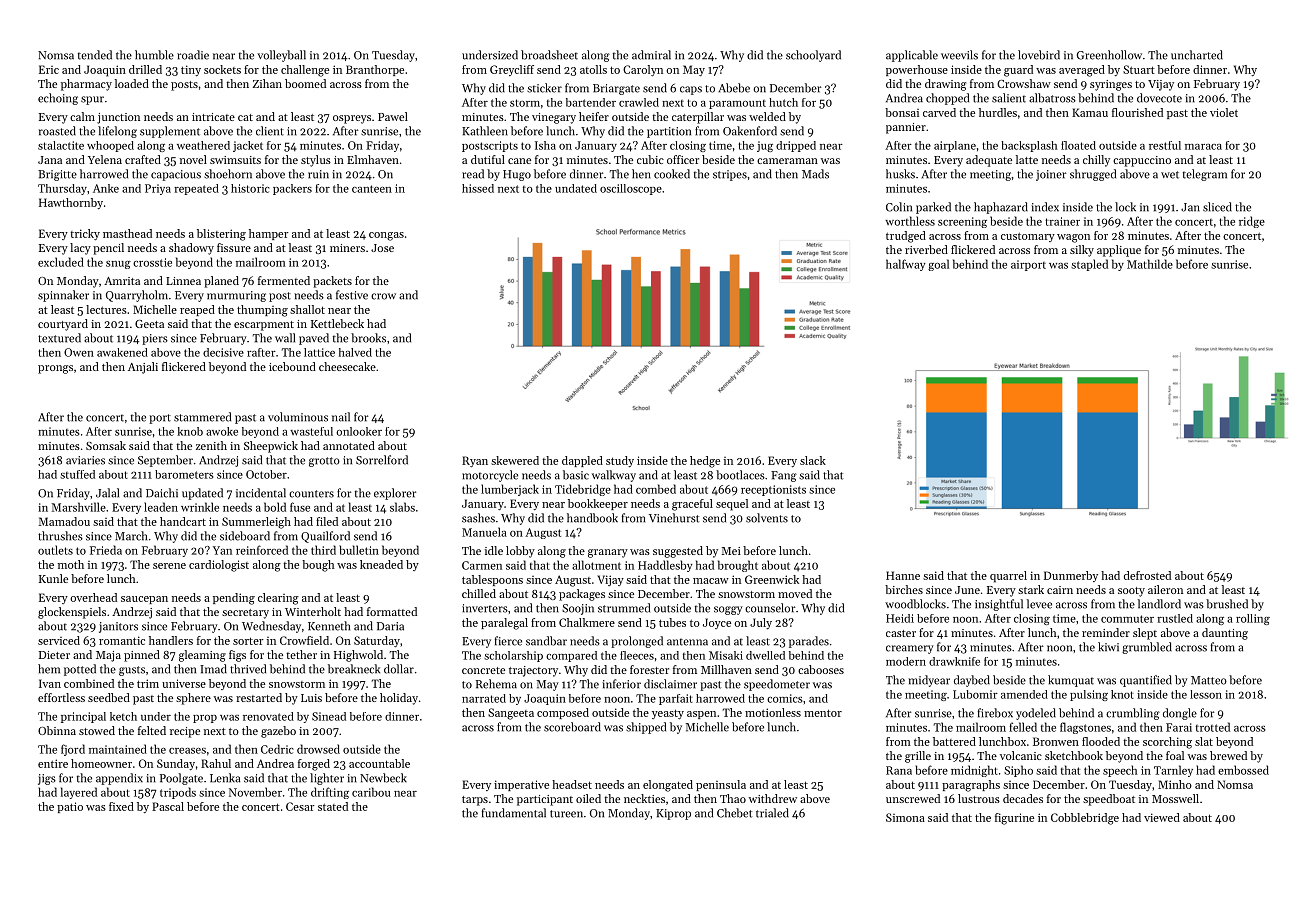 The width and height of the document is (1308, 924). What do you see at coordinates (906, 661) in the document?
I see `modern` at bounding box center [906, 661].
